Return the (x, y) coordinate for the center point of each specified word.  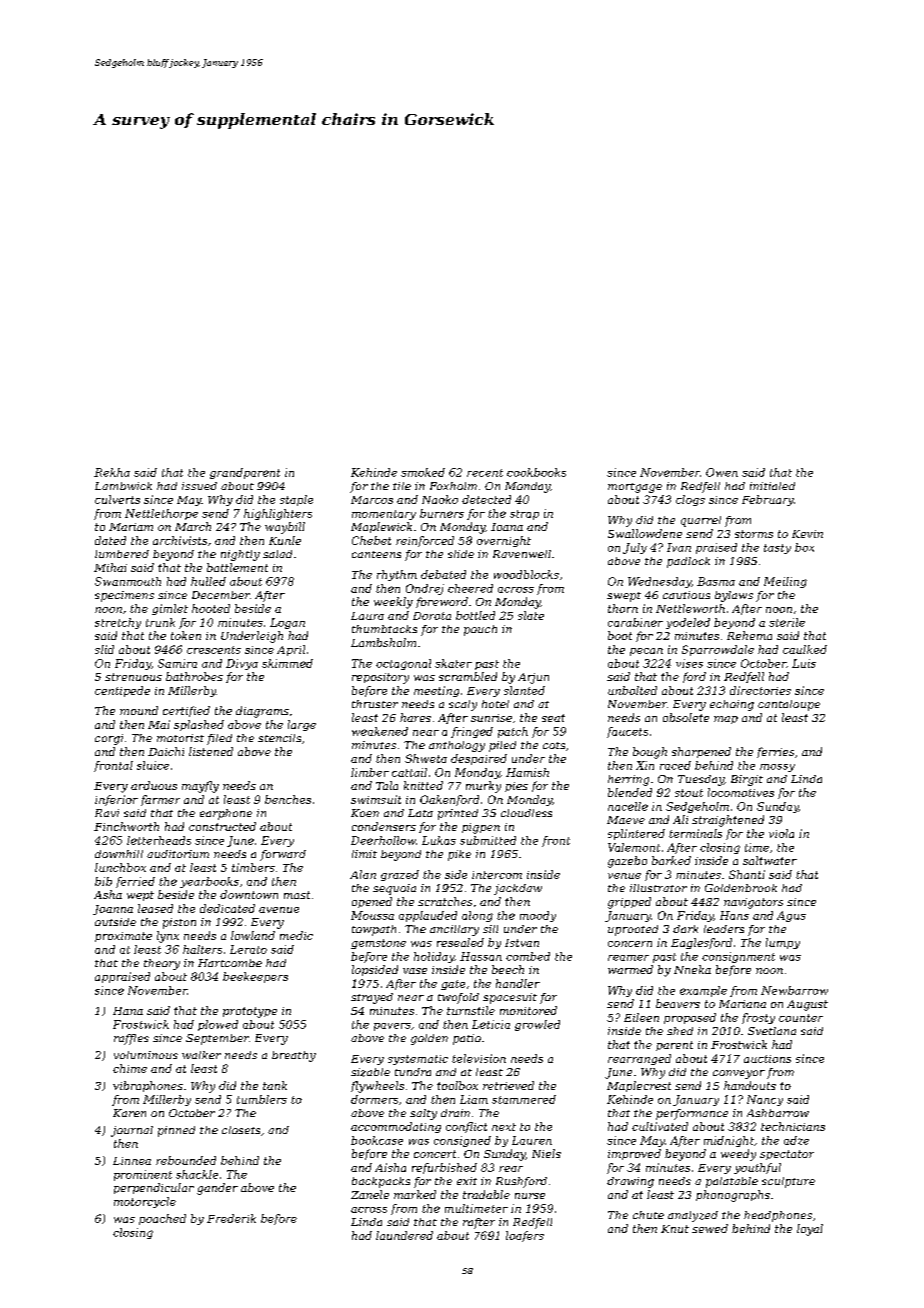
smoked (423, 472)
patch (513, 732)
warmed (630, 969)
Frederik (231, 1218)
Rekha (112, 472)
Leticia (491, 1024)
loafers (525, 1236)
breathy (294, 1056)
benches (288, 799)
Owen (722, 472)
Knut (675, 1229)
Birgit (747, 780)
